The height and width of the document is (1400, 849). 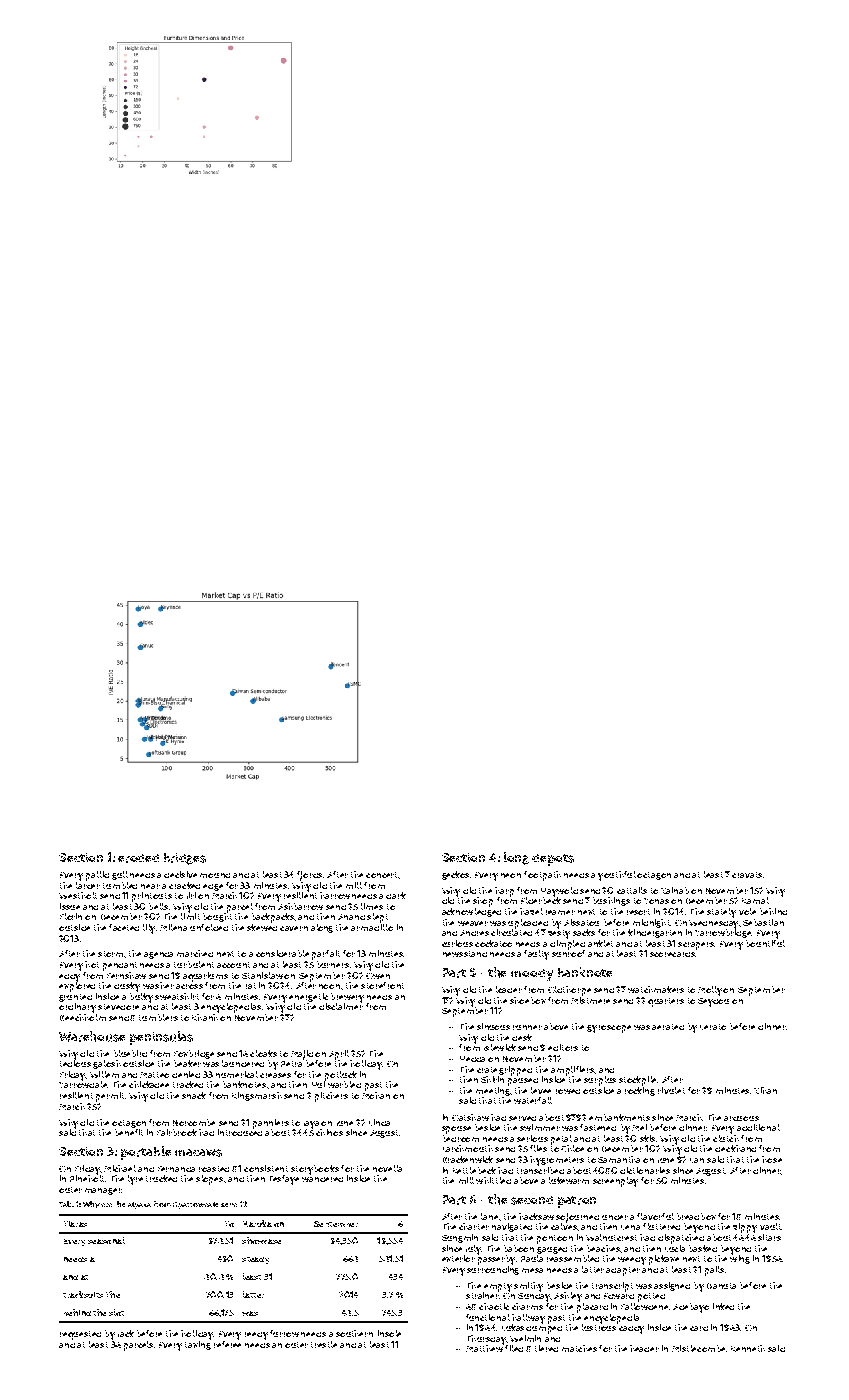 I want to click on potluck, so click(x=341, y=1076).
